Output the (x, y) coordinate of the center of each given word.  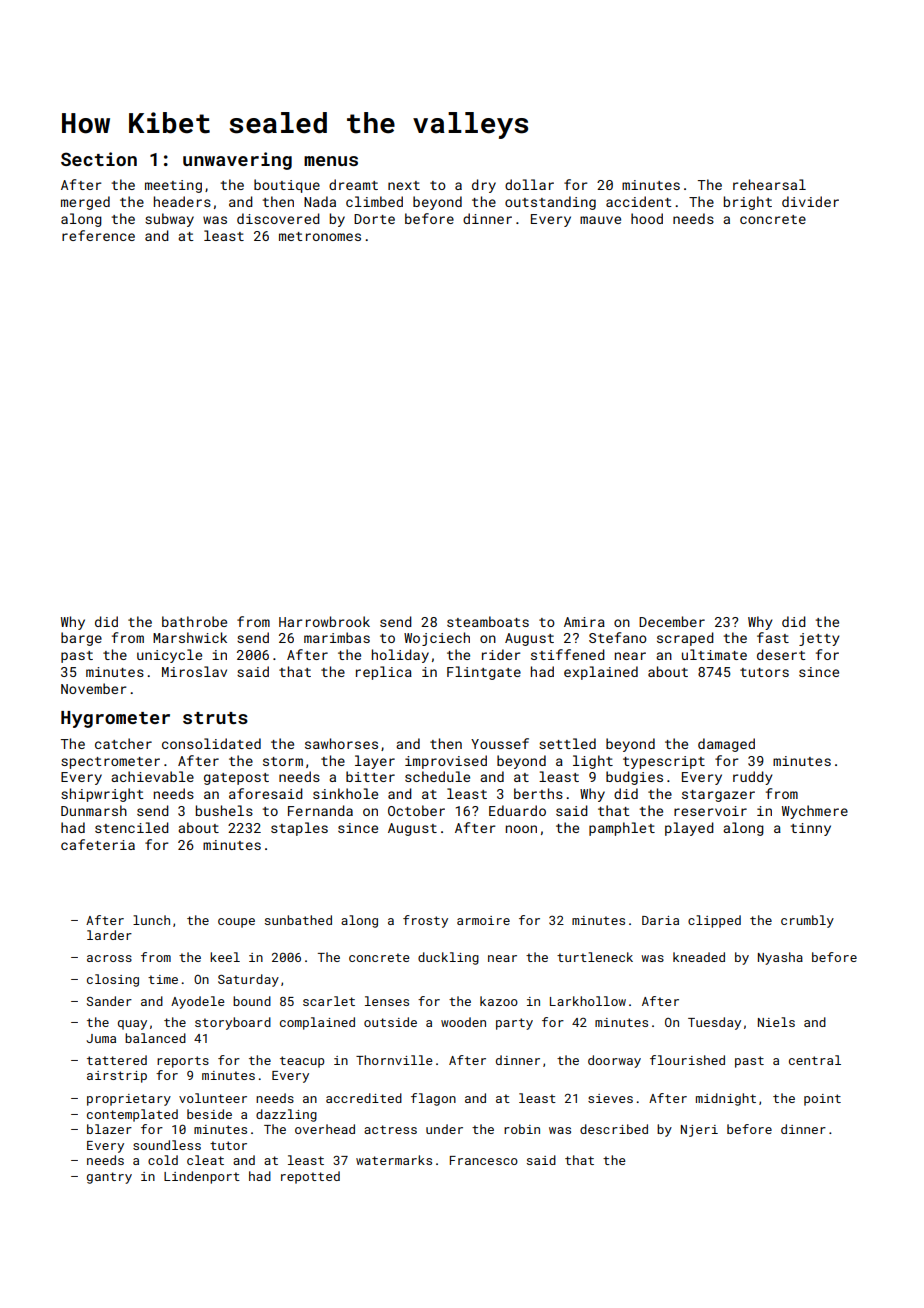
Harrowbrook (324, 621)
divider (810, 201)
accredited (364, 1098)
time (163, 979)
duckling (448, 958)
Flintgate (484, 673)
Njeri (699, 1131)
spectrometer (110, 763)
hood (647, 218)
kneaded (699, 957)
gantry (109, 1178)
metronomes (320, 236)
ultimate (714, 654)
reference (98, 235)
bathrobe (194, 621)
